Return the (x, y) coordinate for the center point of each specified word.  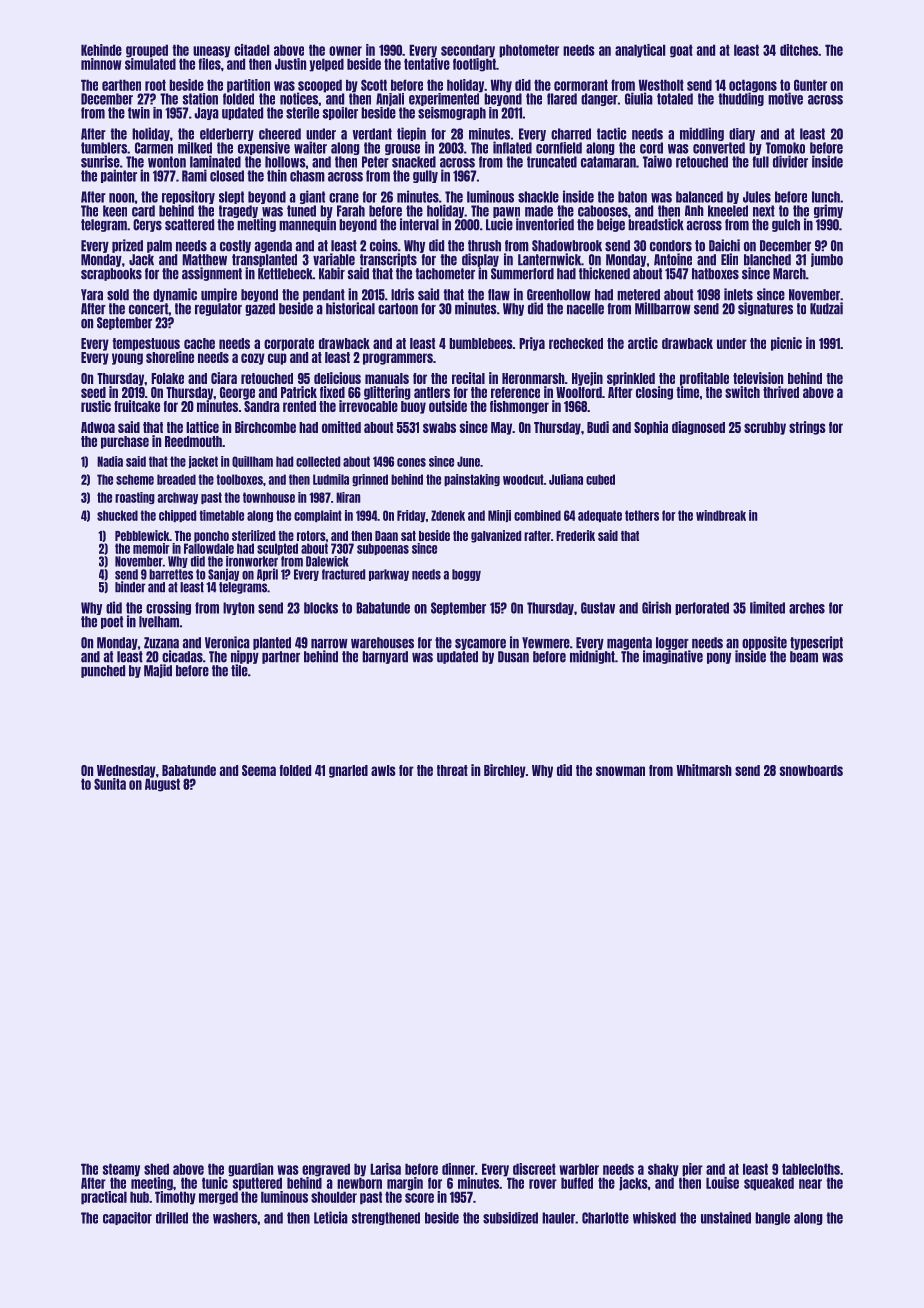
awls (383, 770)
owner (345, 51)
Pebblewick (142, 535)
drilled (172, 1218)
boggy (466, 575)
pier (692, 1170)
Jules (757, 197)
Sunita (110, 784)
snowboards (811, 770)
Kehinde (101, 50)
